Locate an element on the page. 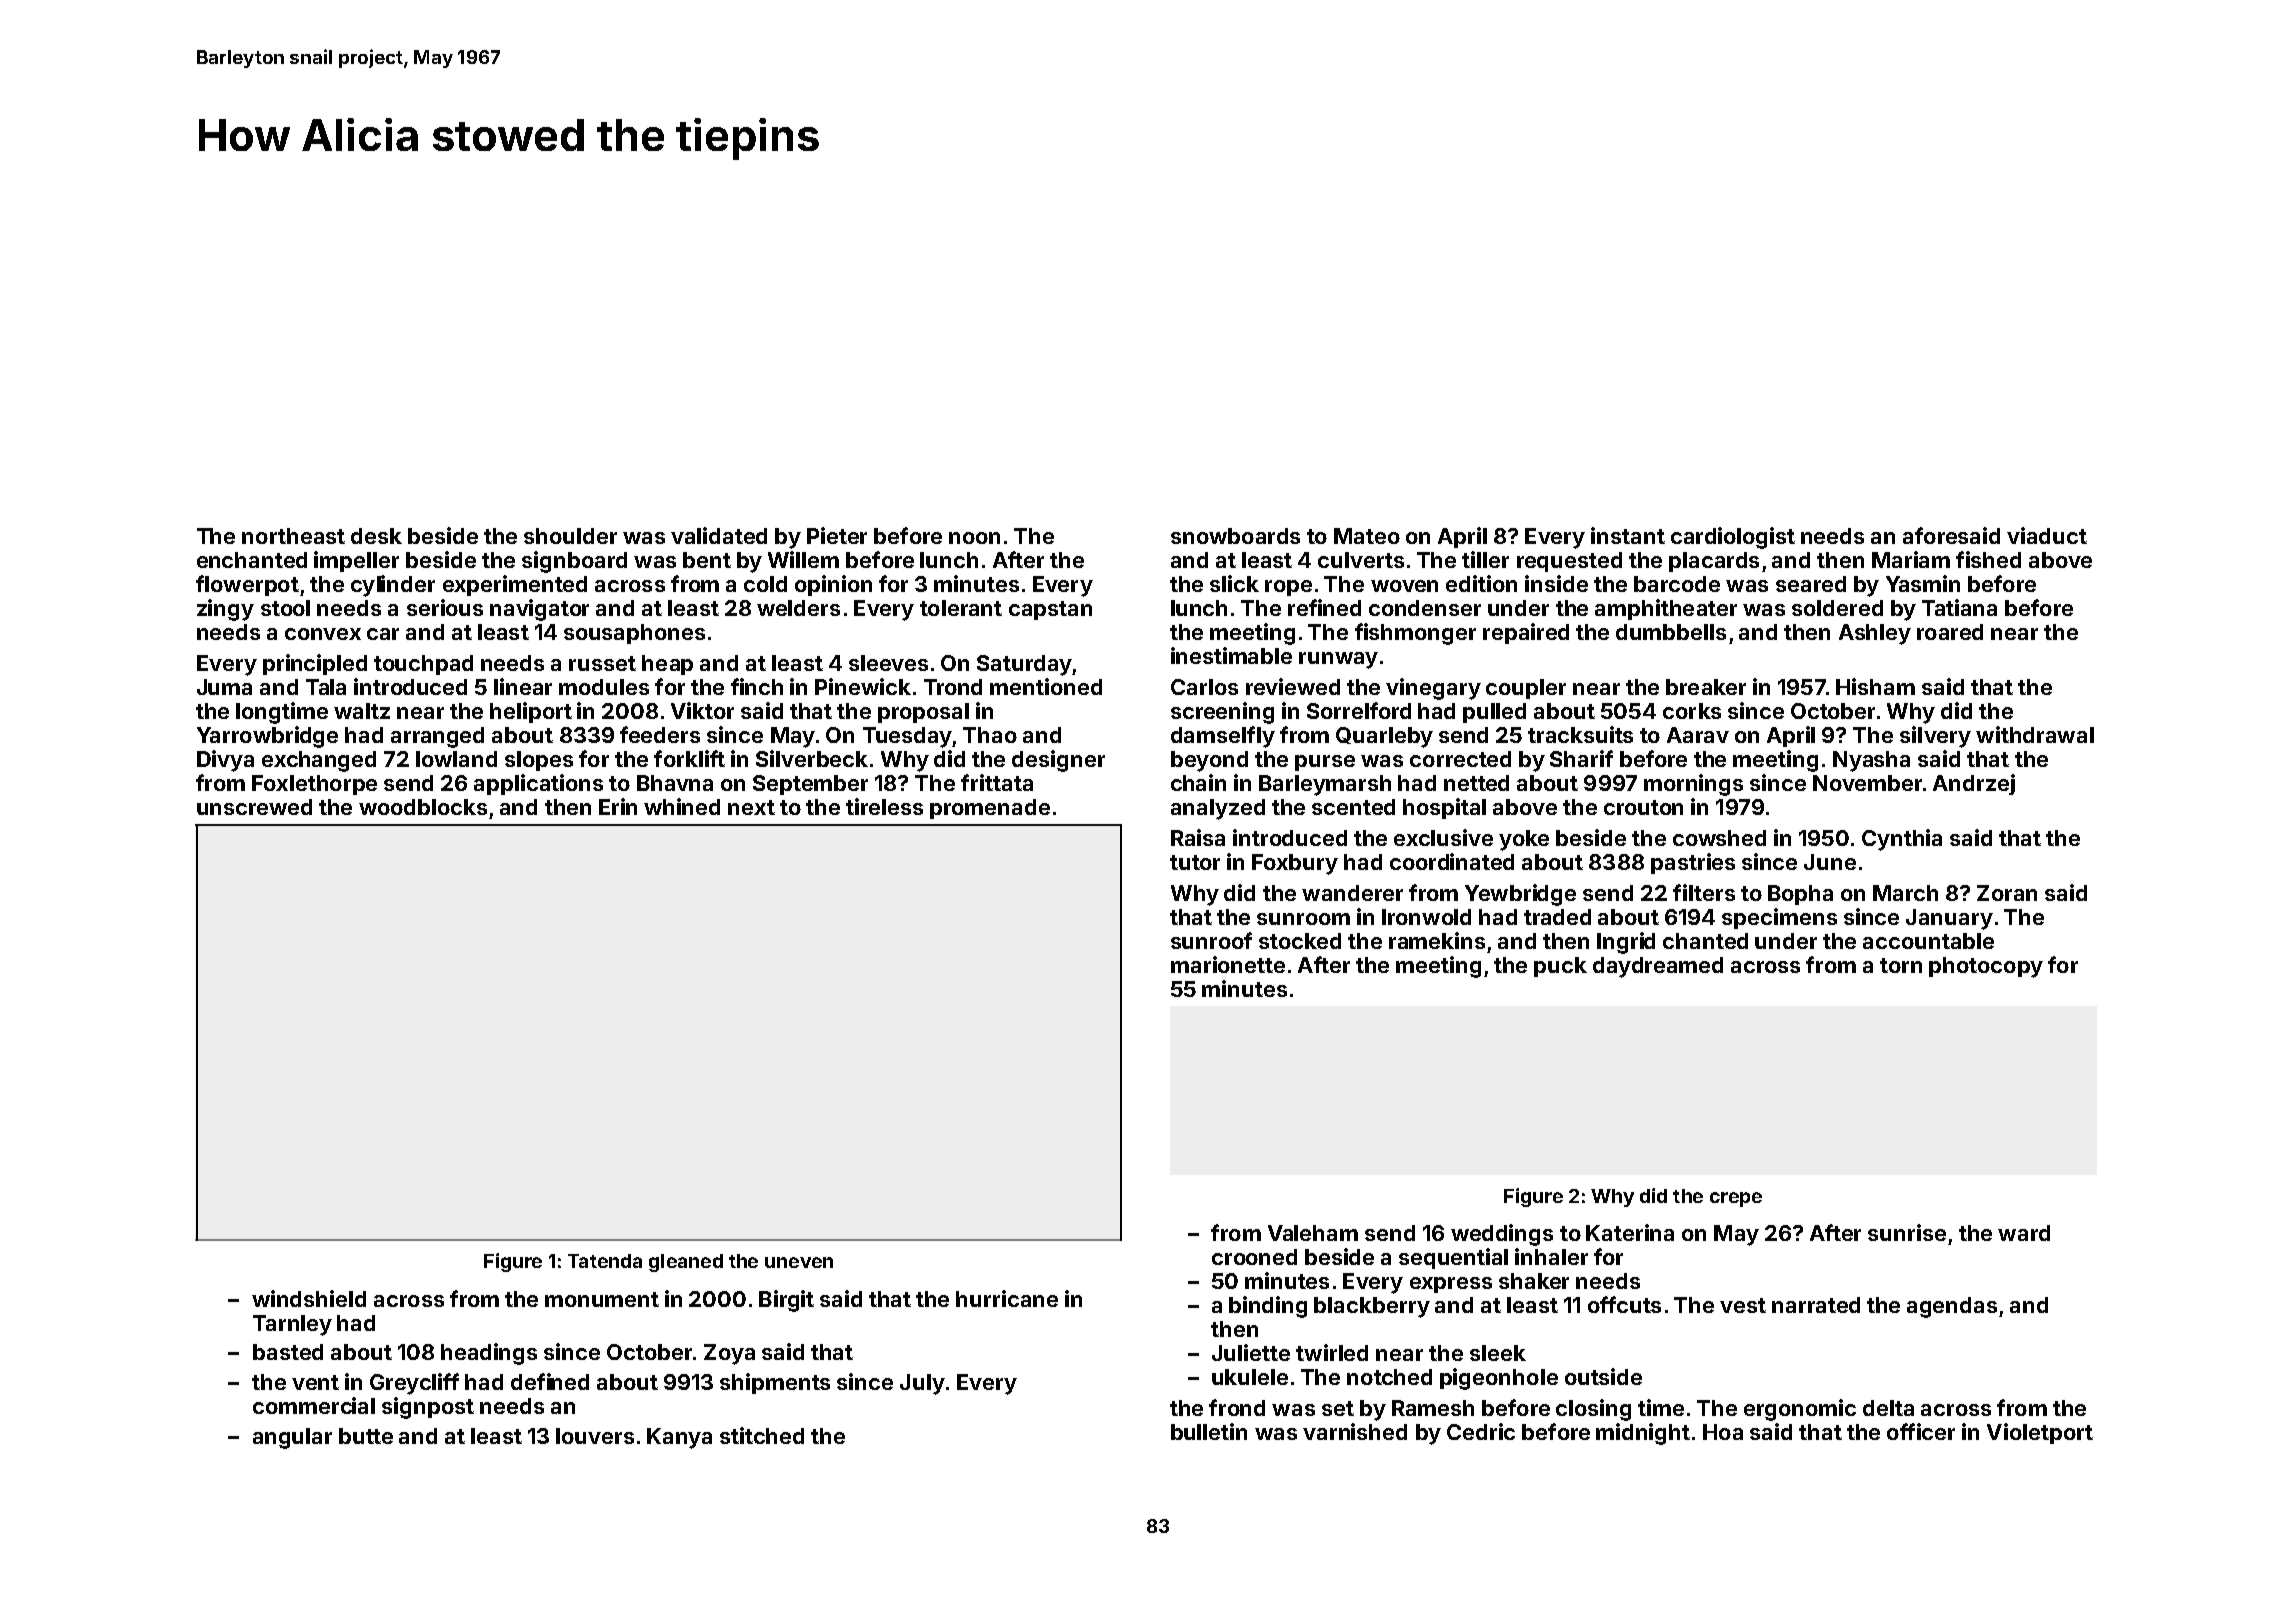  crooned is located at coordinates (1254, 1257).
